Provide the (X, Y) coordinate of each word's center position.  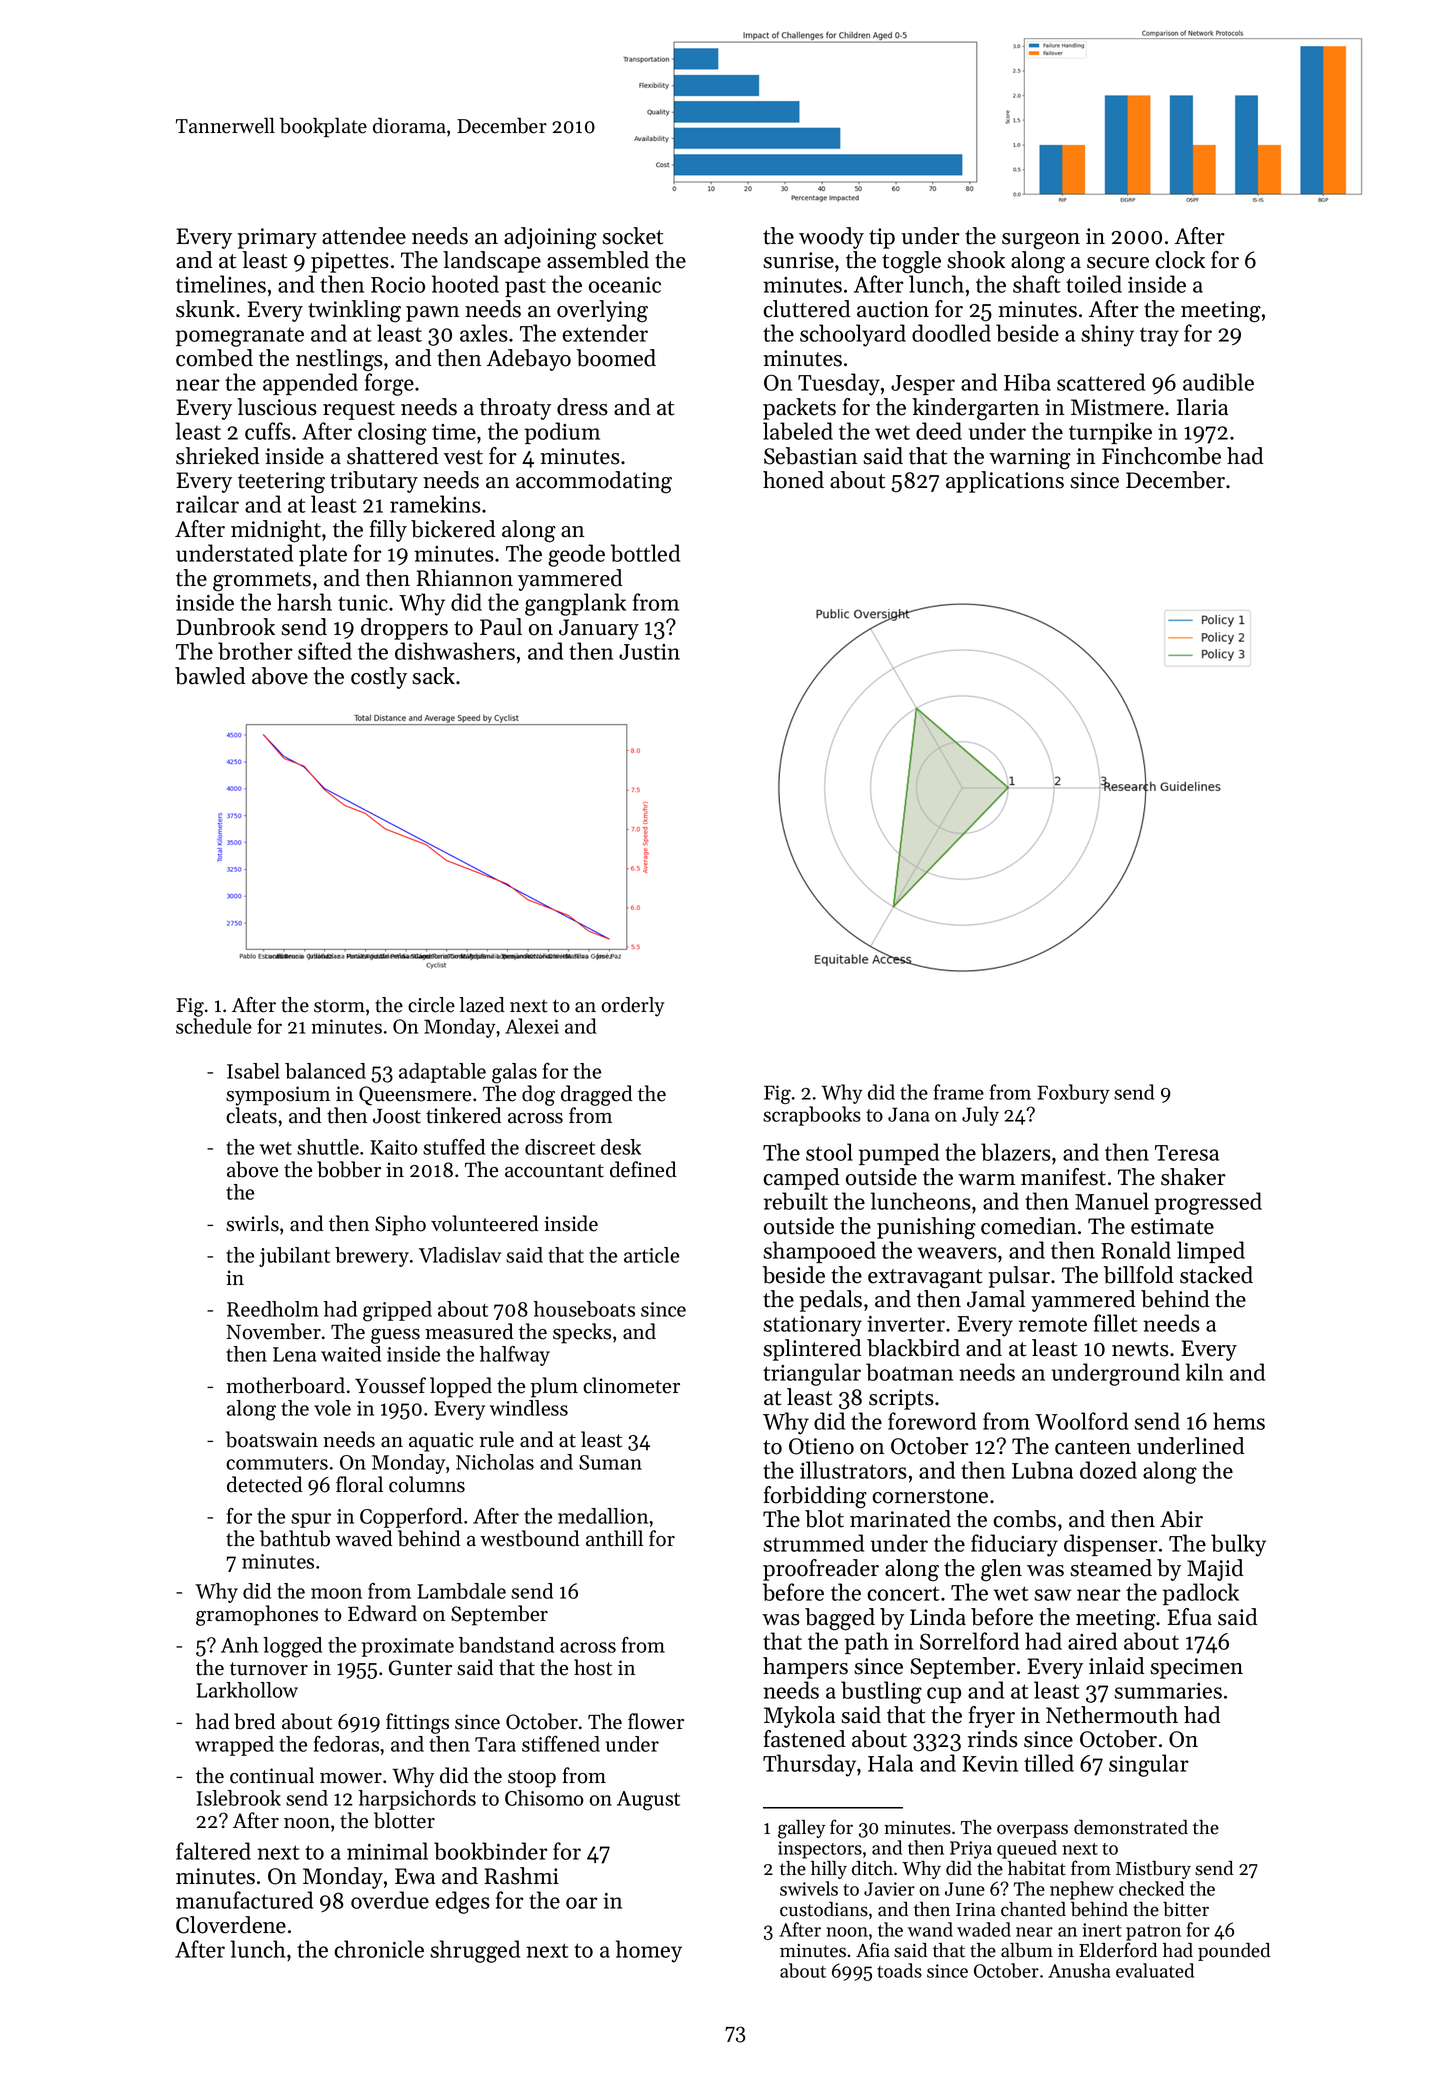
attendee (364, 236)
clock (1180, 260)
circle (431, 1005)
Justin (649, 652)
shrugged (475, 1951)
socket (632, 236)
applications (1005, 482)
